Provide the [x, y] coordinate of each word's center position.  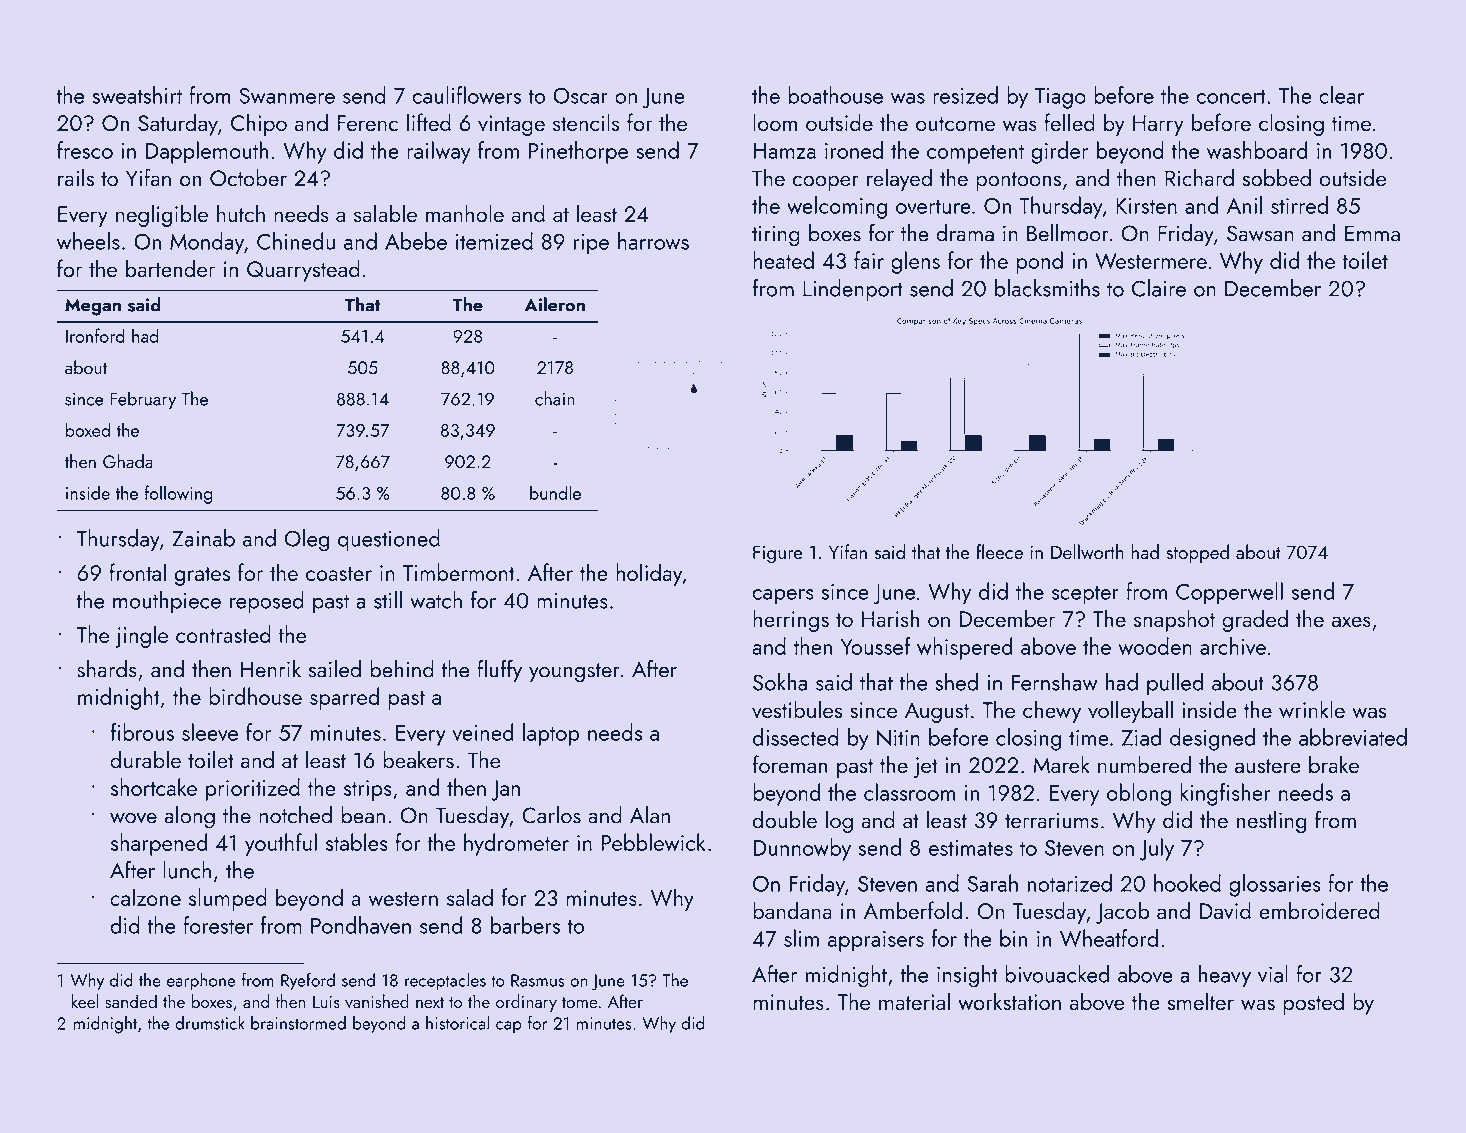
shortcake [154, 787]
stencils [586, 122]
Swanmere [287, 95]
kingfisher [1225, 794]
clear [1341, 95]
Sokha [780, 682]
